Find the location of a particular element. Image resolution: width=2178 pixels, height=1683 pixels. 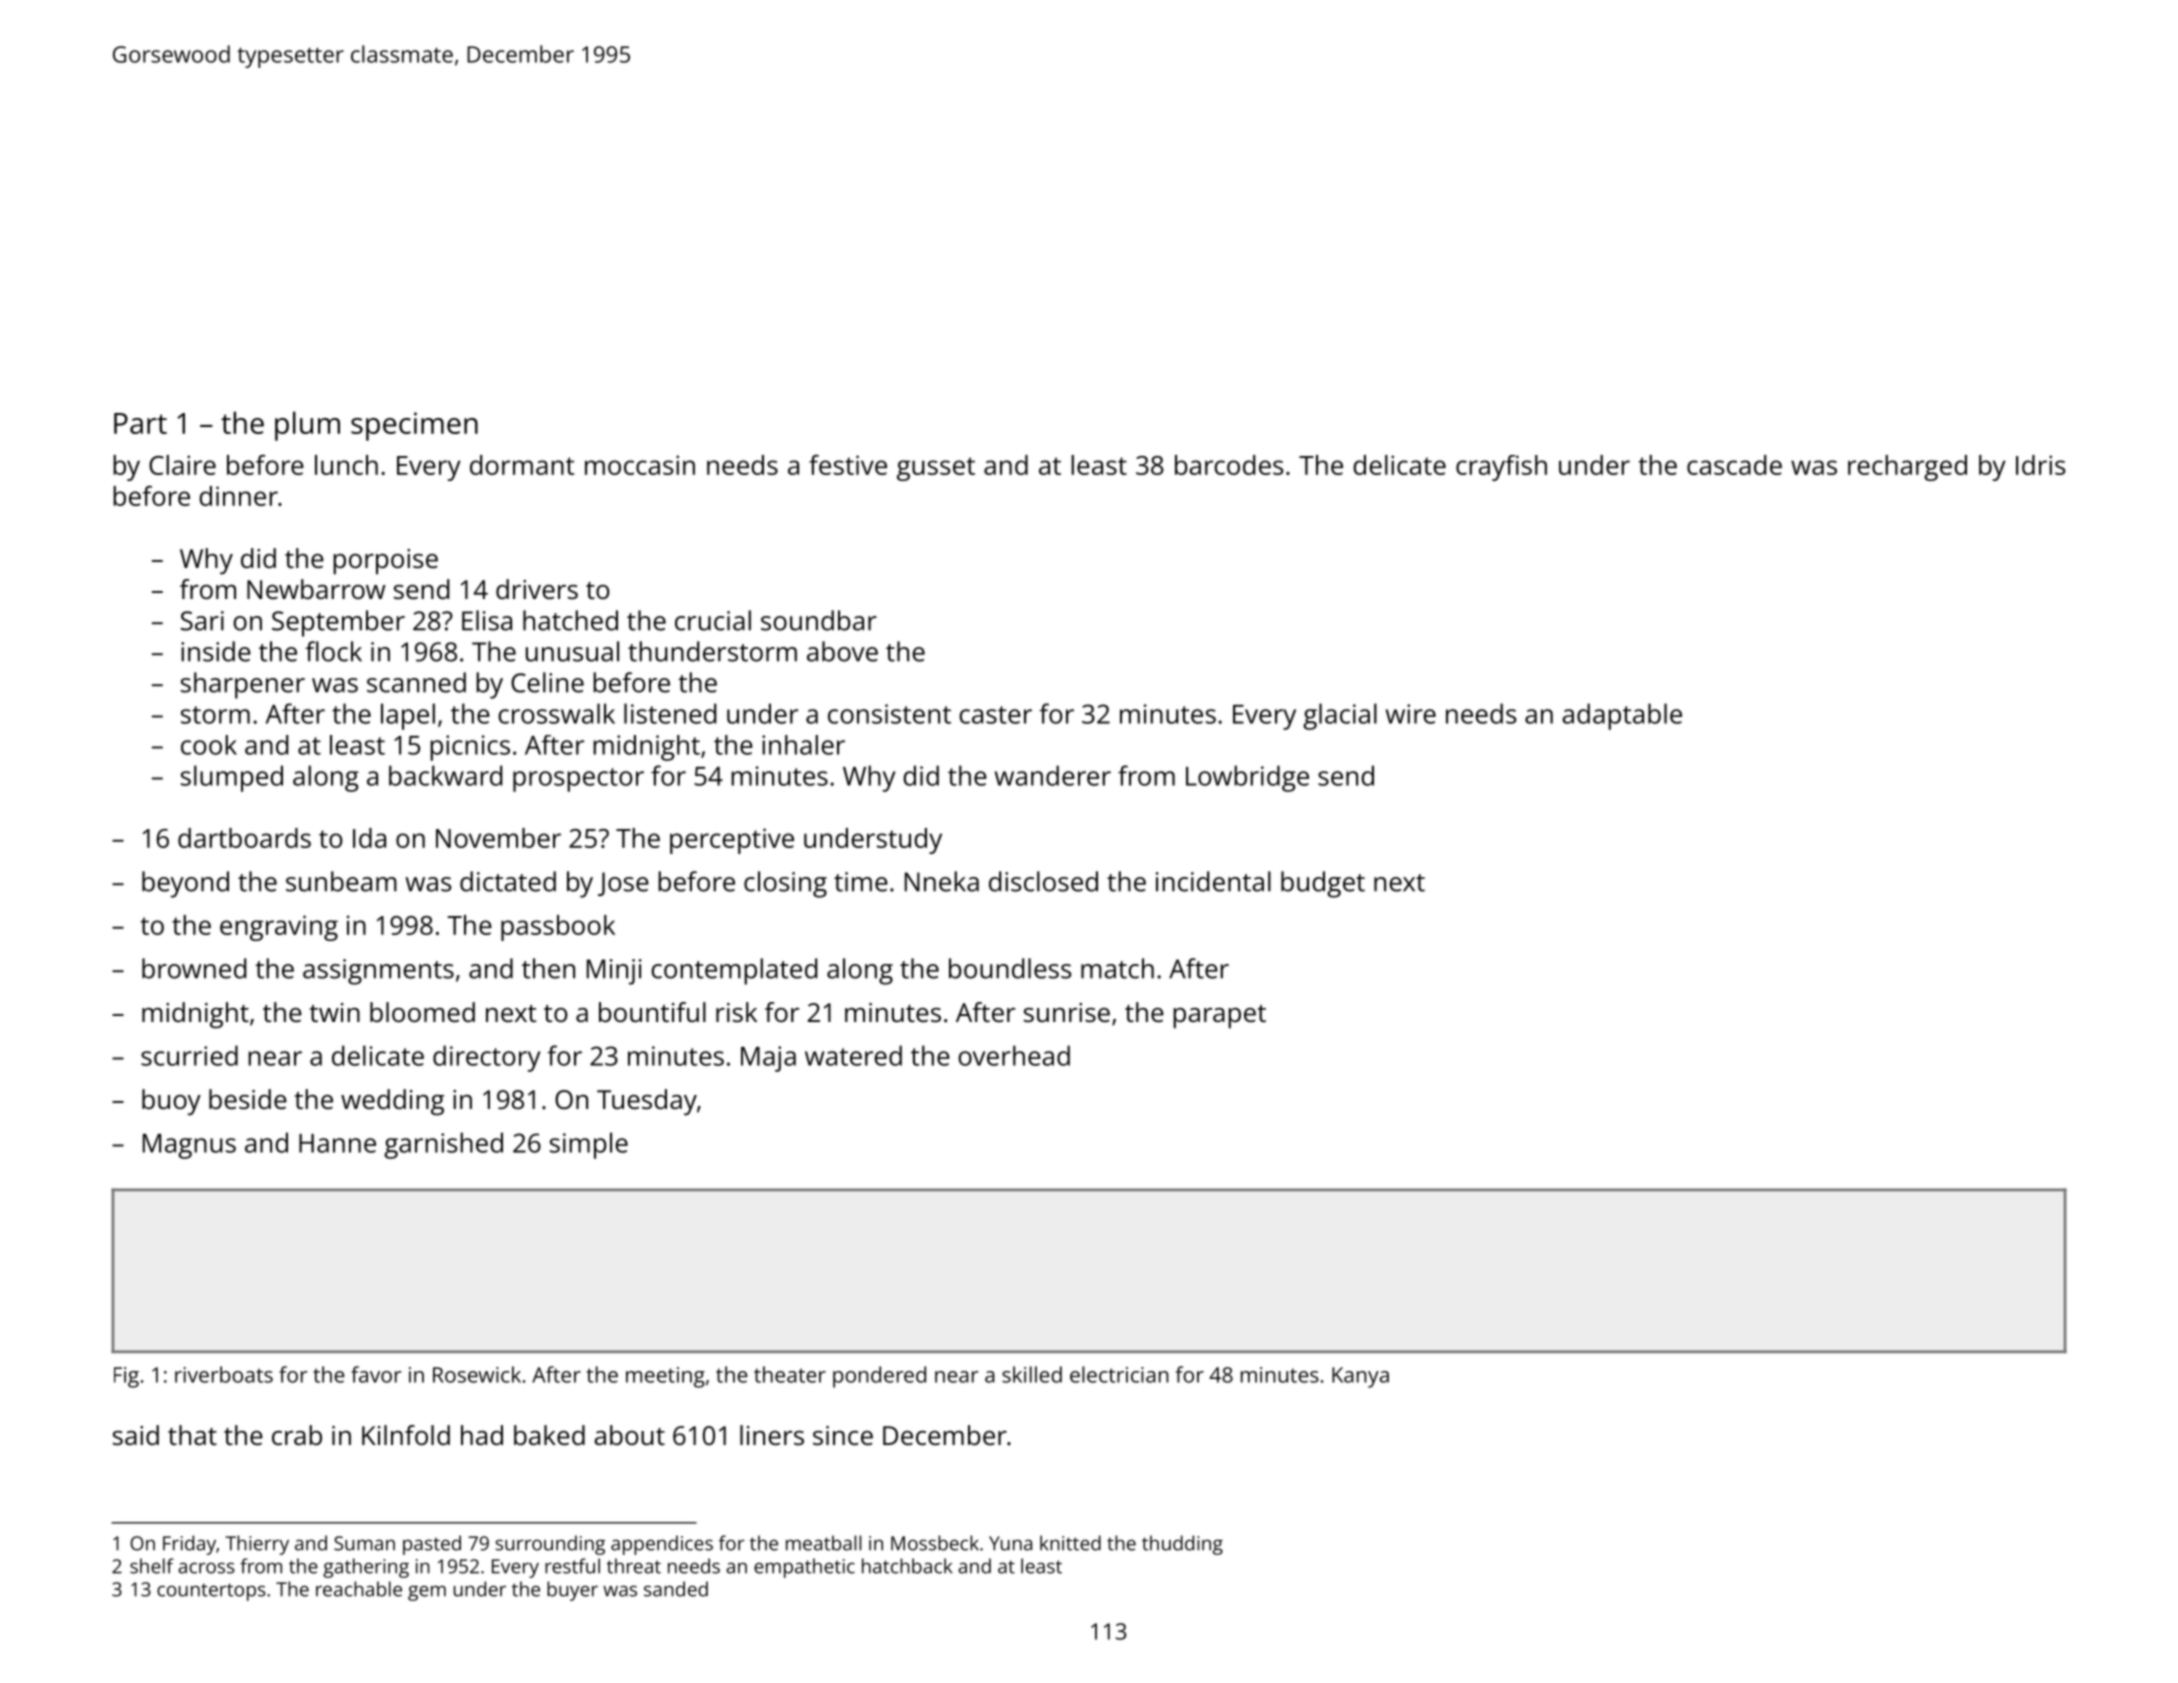

adaptable is located at coordinates (1622, 716).
